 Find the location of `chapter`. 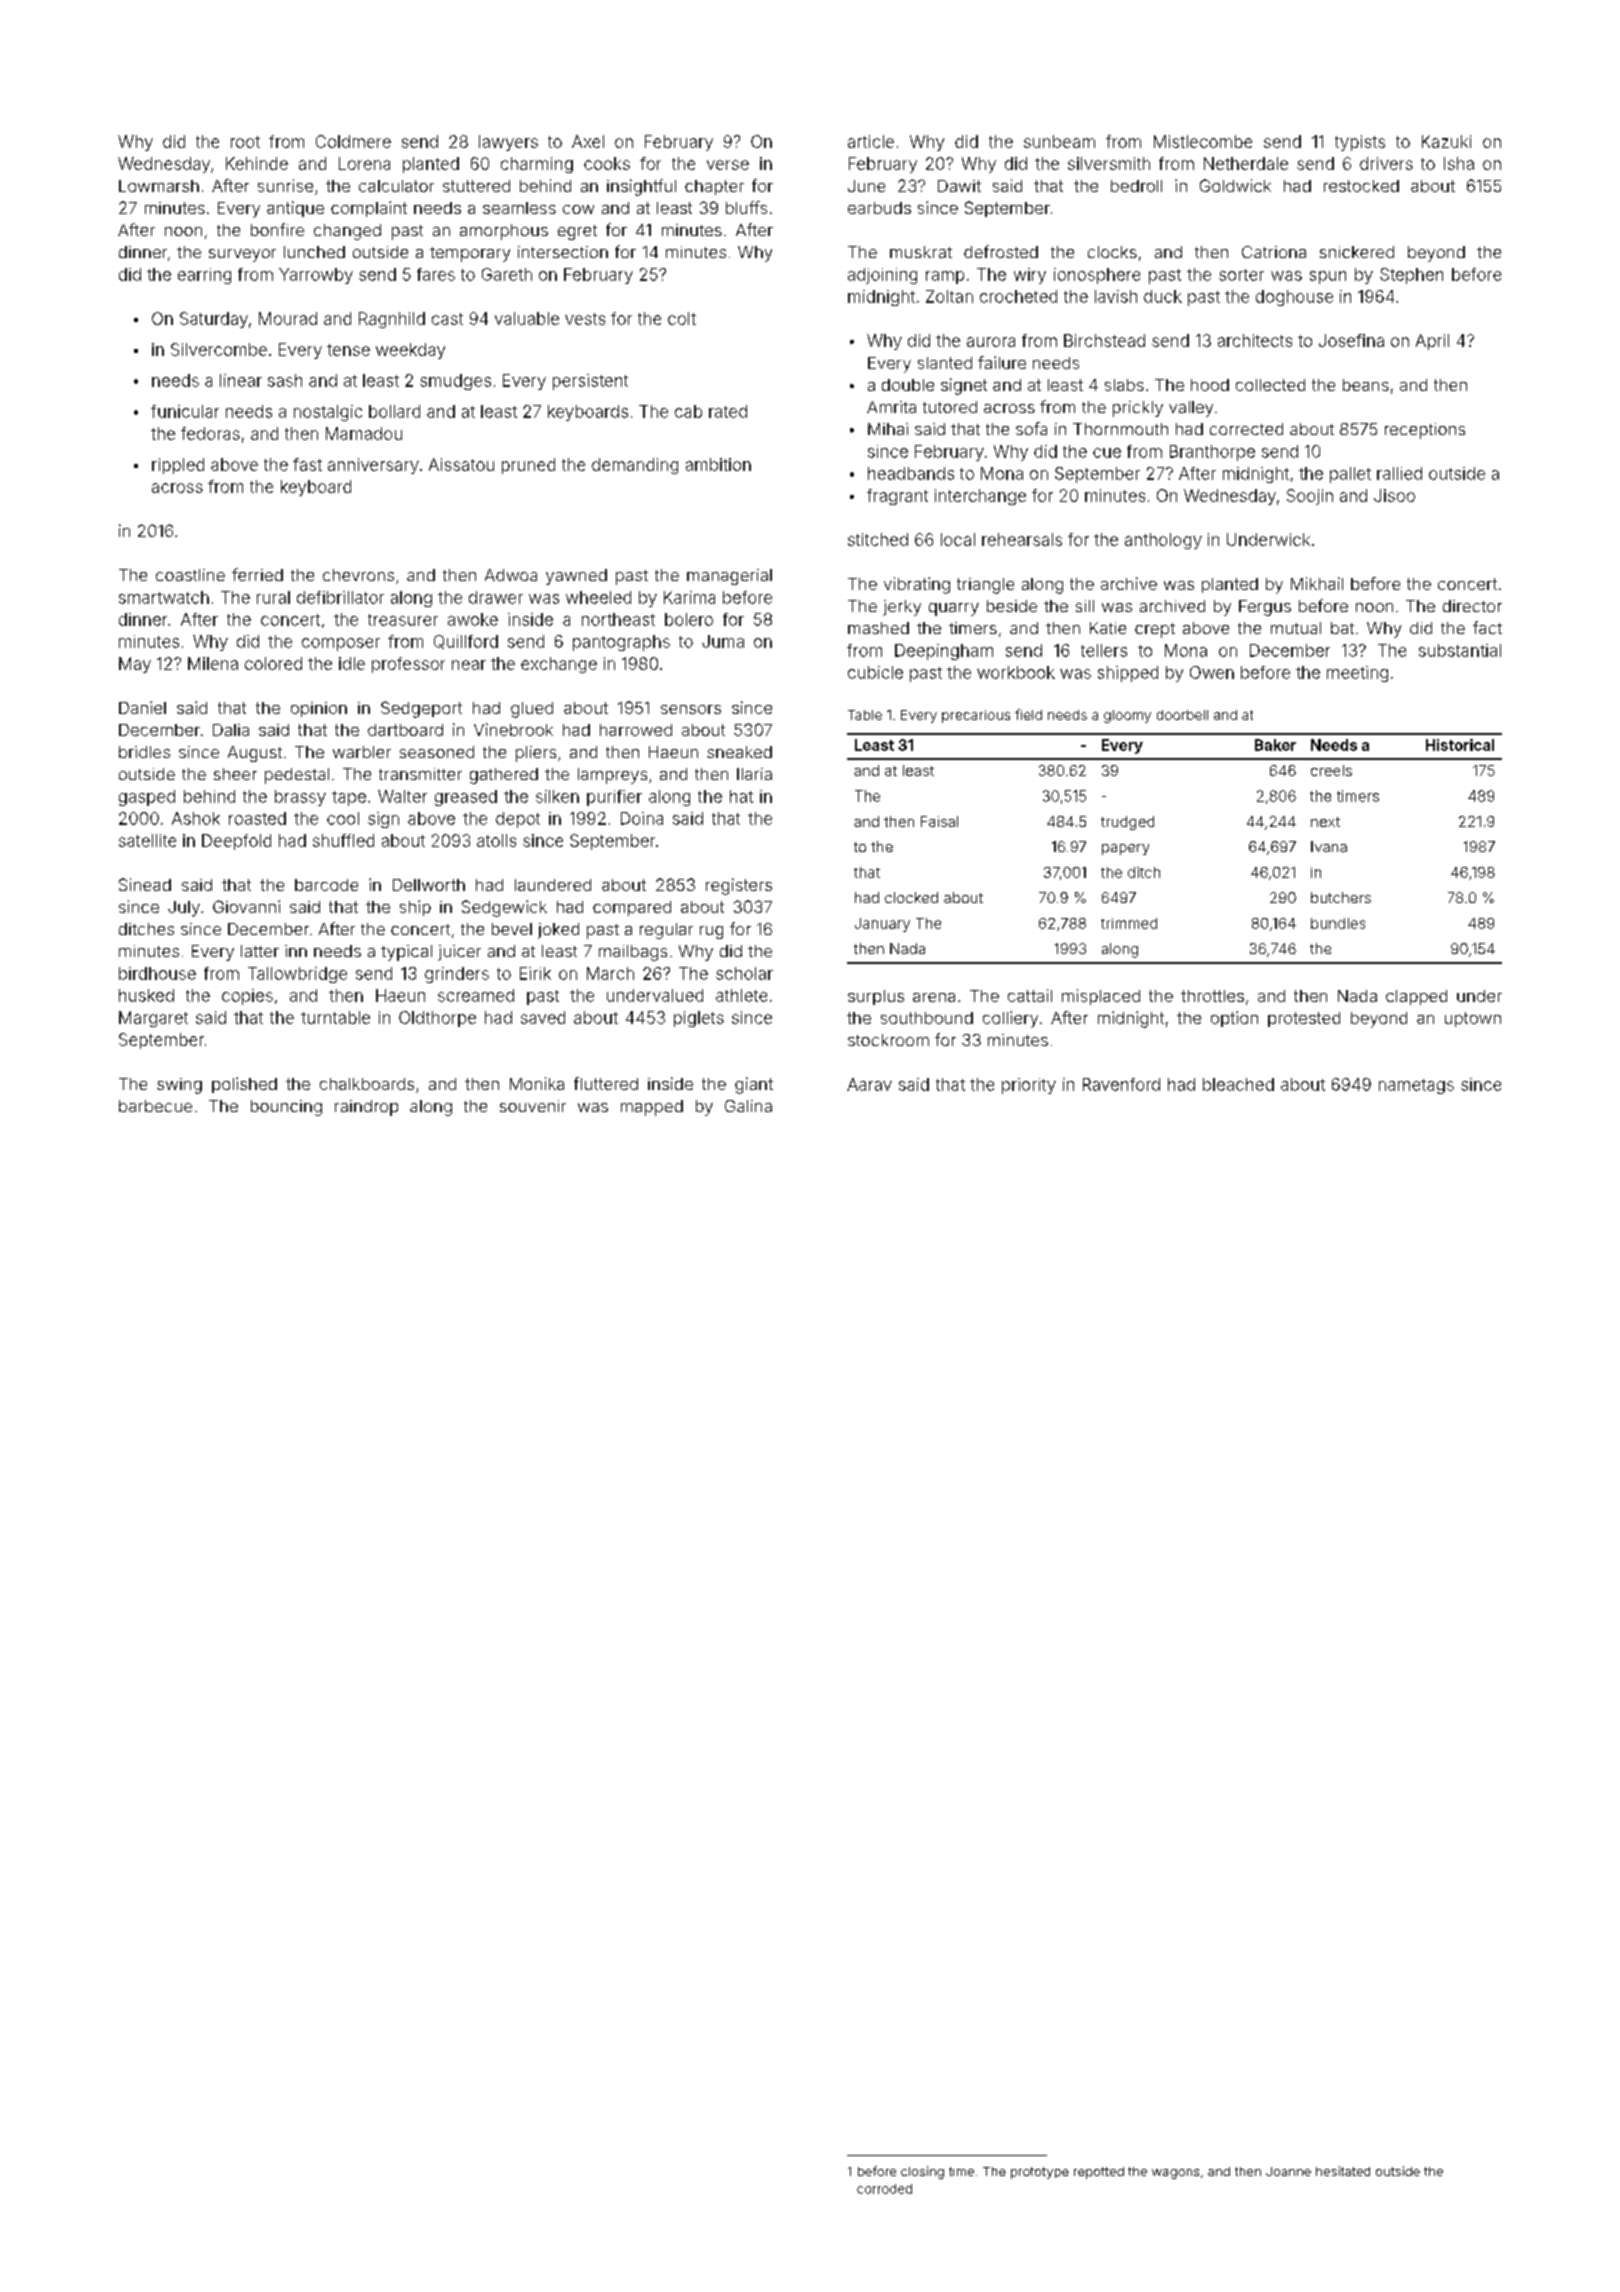

chapter is located at coordinates (714, 187).
